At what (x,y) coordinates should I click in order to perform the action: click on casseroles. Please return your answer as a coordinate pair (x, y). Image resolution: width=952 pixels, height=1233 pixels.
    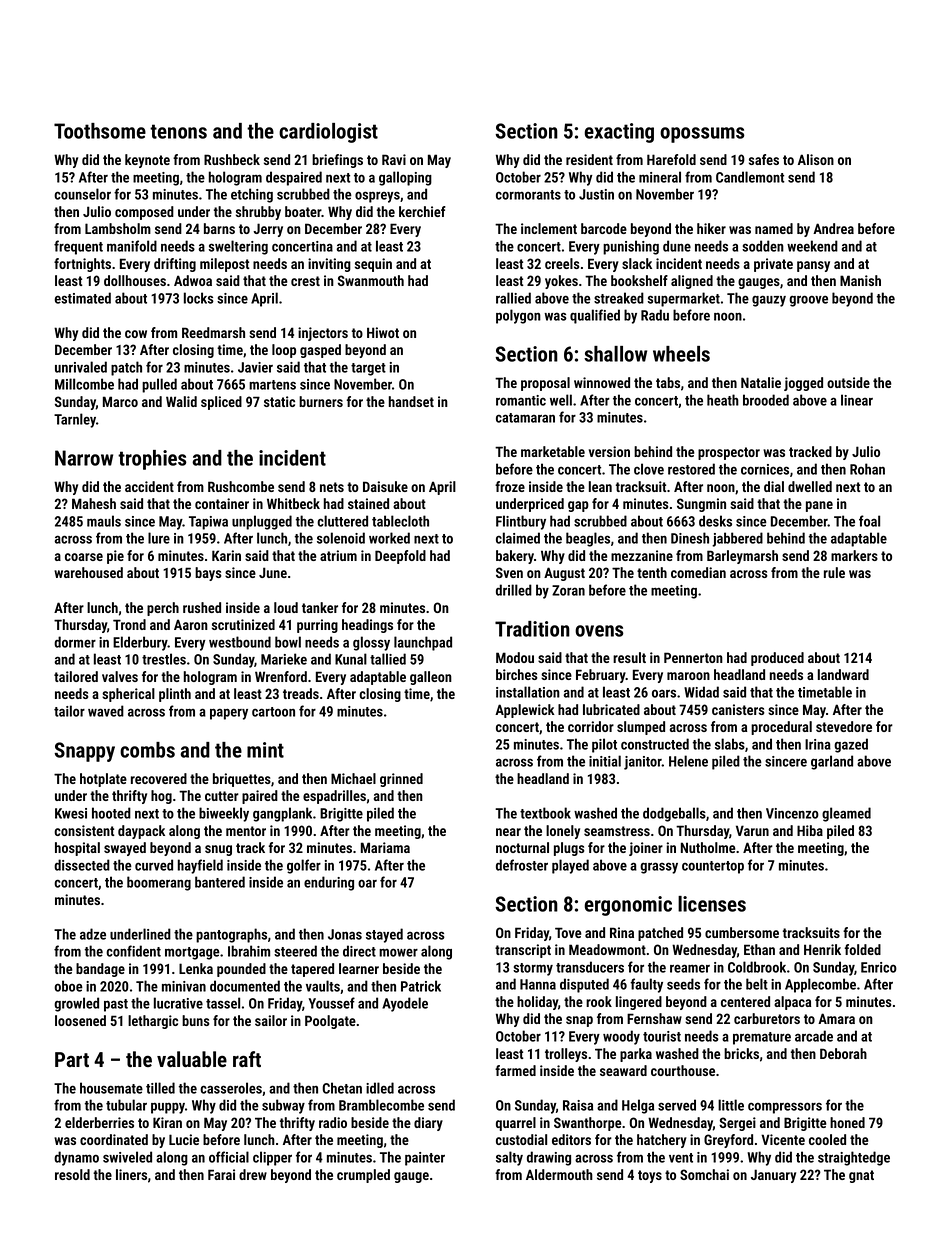
    Looking at the image, I should click on (231, 1088).
